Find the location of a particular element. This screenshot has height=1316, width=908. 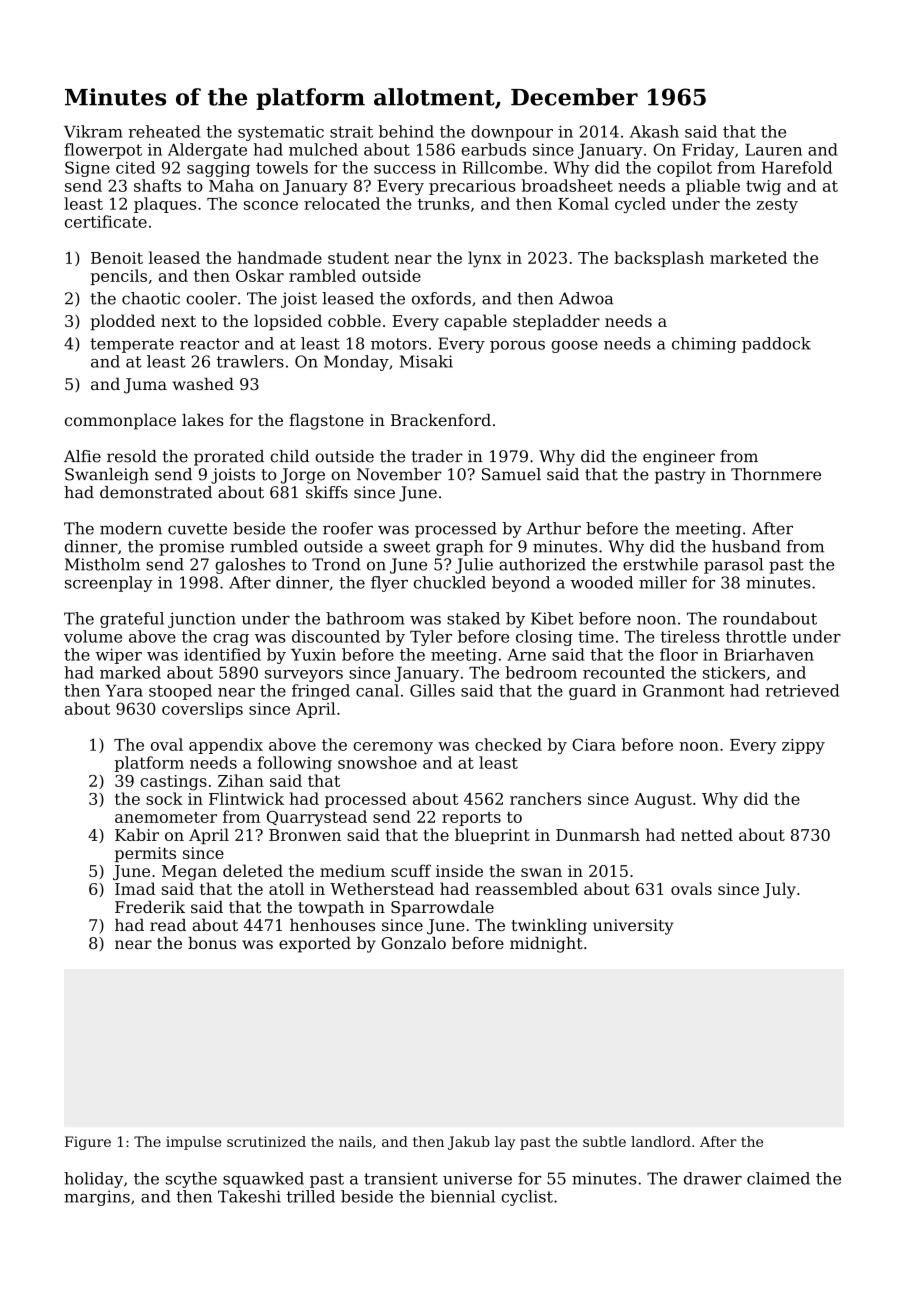

trilled is located at coordinates (311, 1196).
